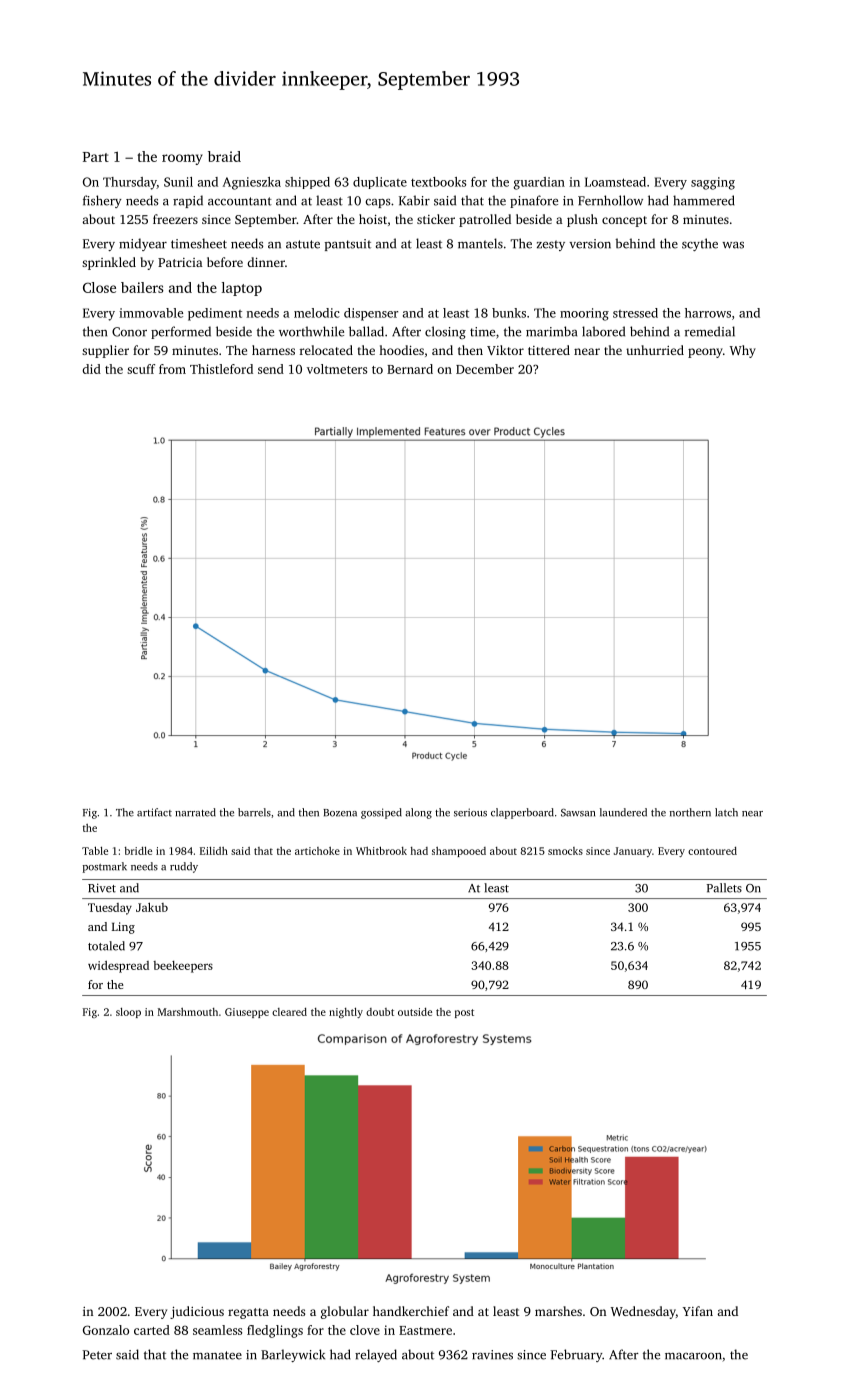 The width and height of the page is (849, 1400). I want to click on voltmeters, so click(337, 369).
